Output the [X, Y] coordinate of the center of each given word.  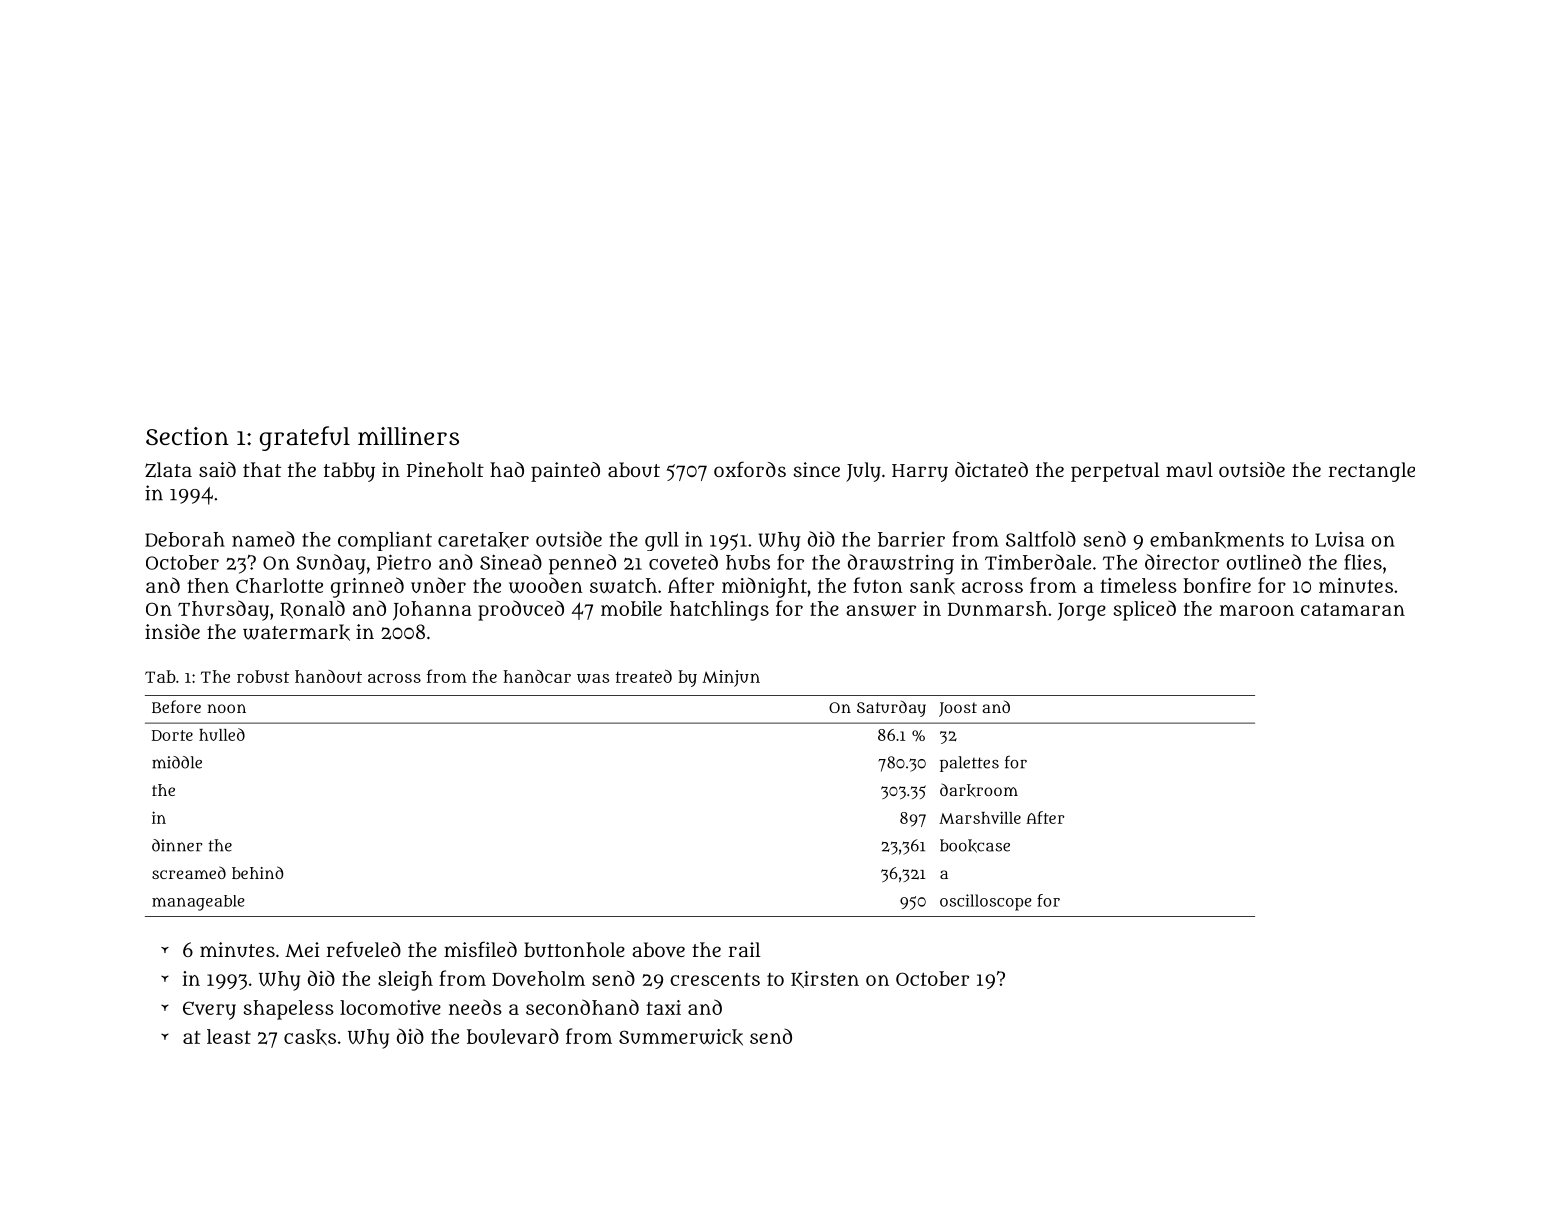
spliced [1144, 610]
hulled [222, 734]
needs [475, 1007]
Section [187, 436]
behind [257, 872]
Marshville [980, 817]
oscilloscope [985, 902]
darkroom [979, 791]
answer [881, 611]
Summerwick [681, 1037]
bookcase [975, 846]
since [817, 469]
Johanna [432, 610]
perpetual [1115, 472]
